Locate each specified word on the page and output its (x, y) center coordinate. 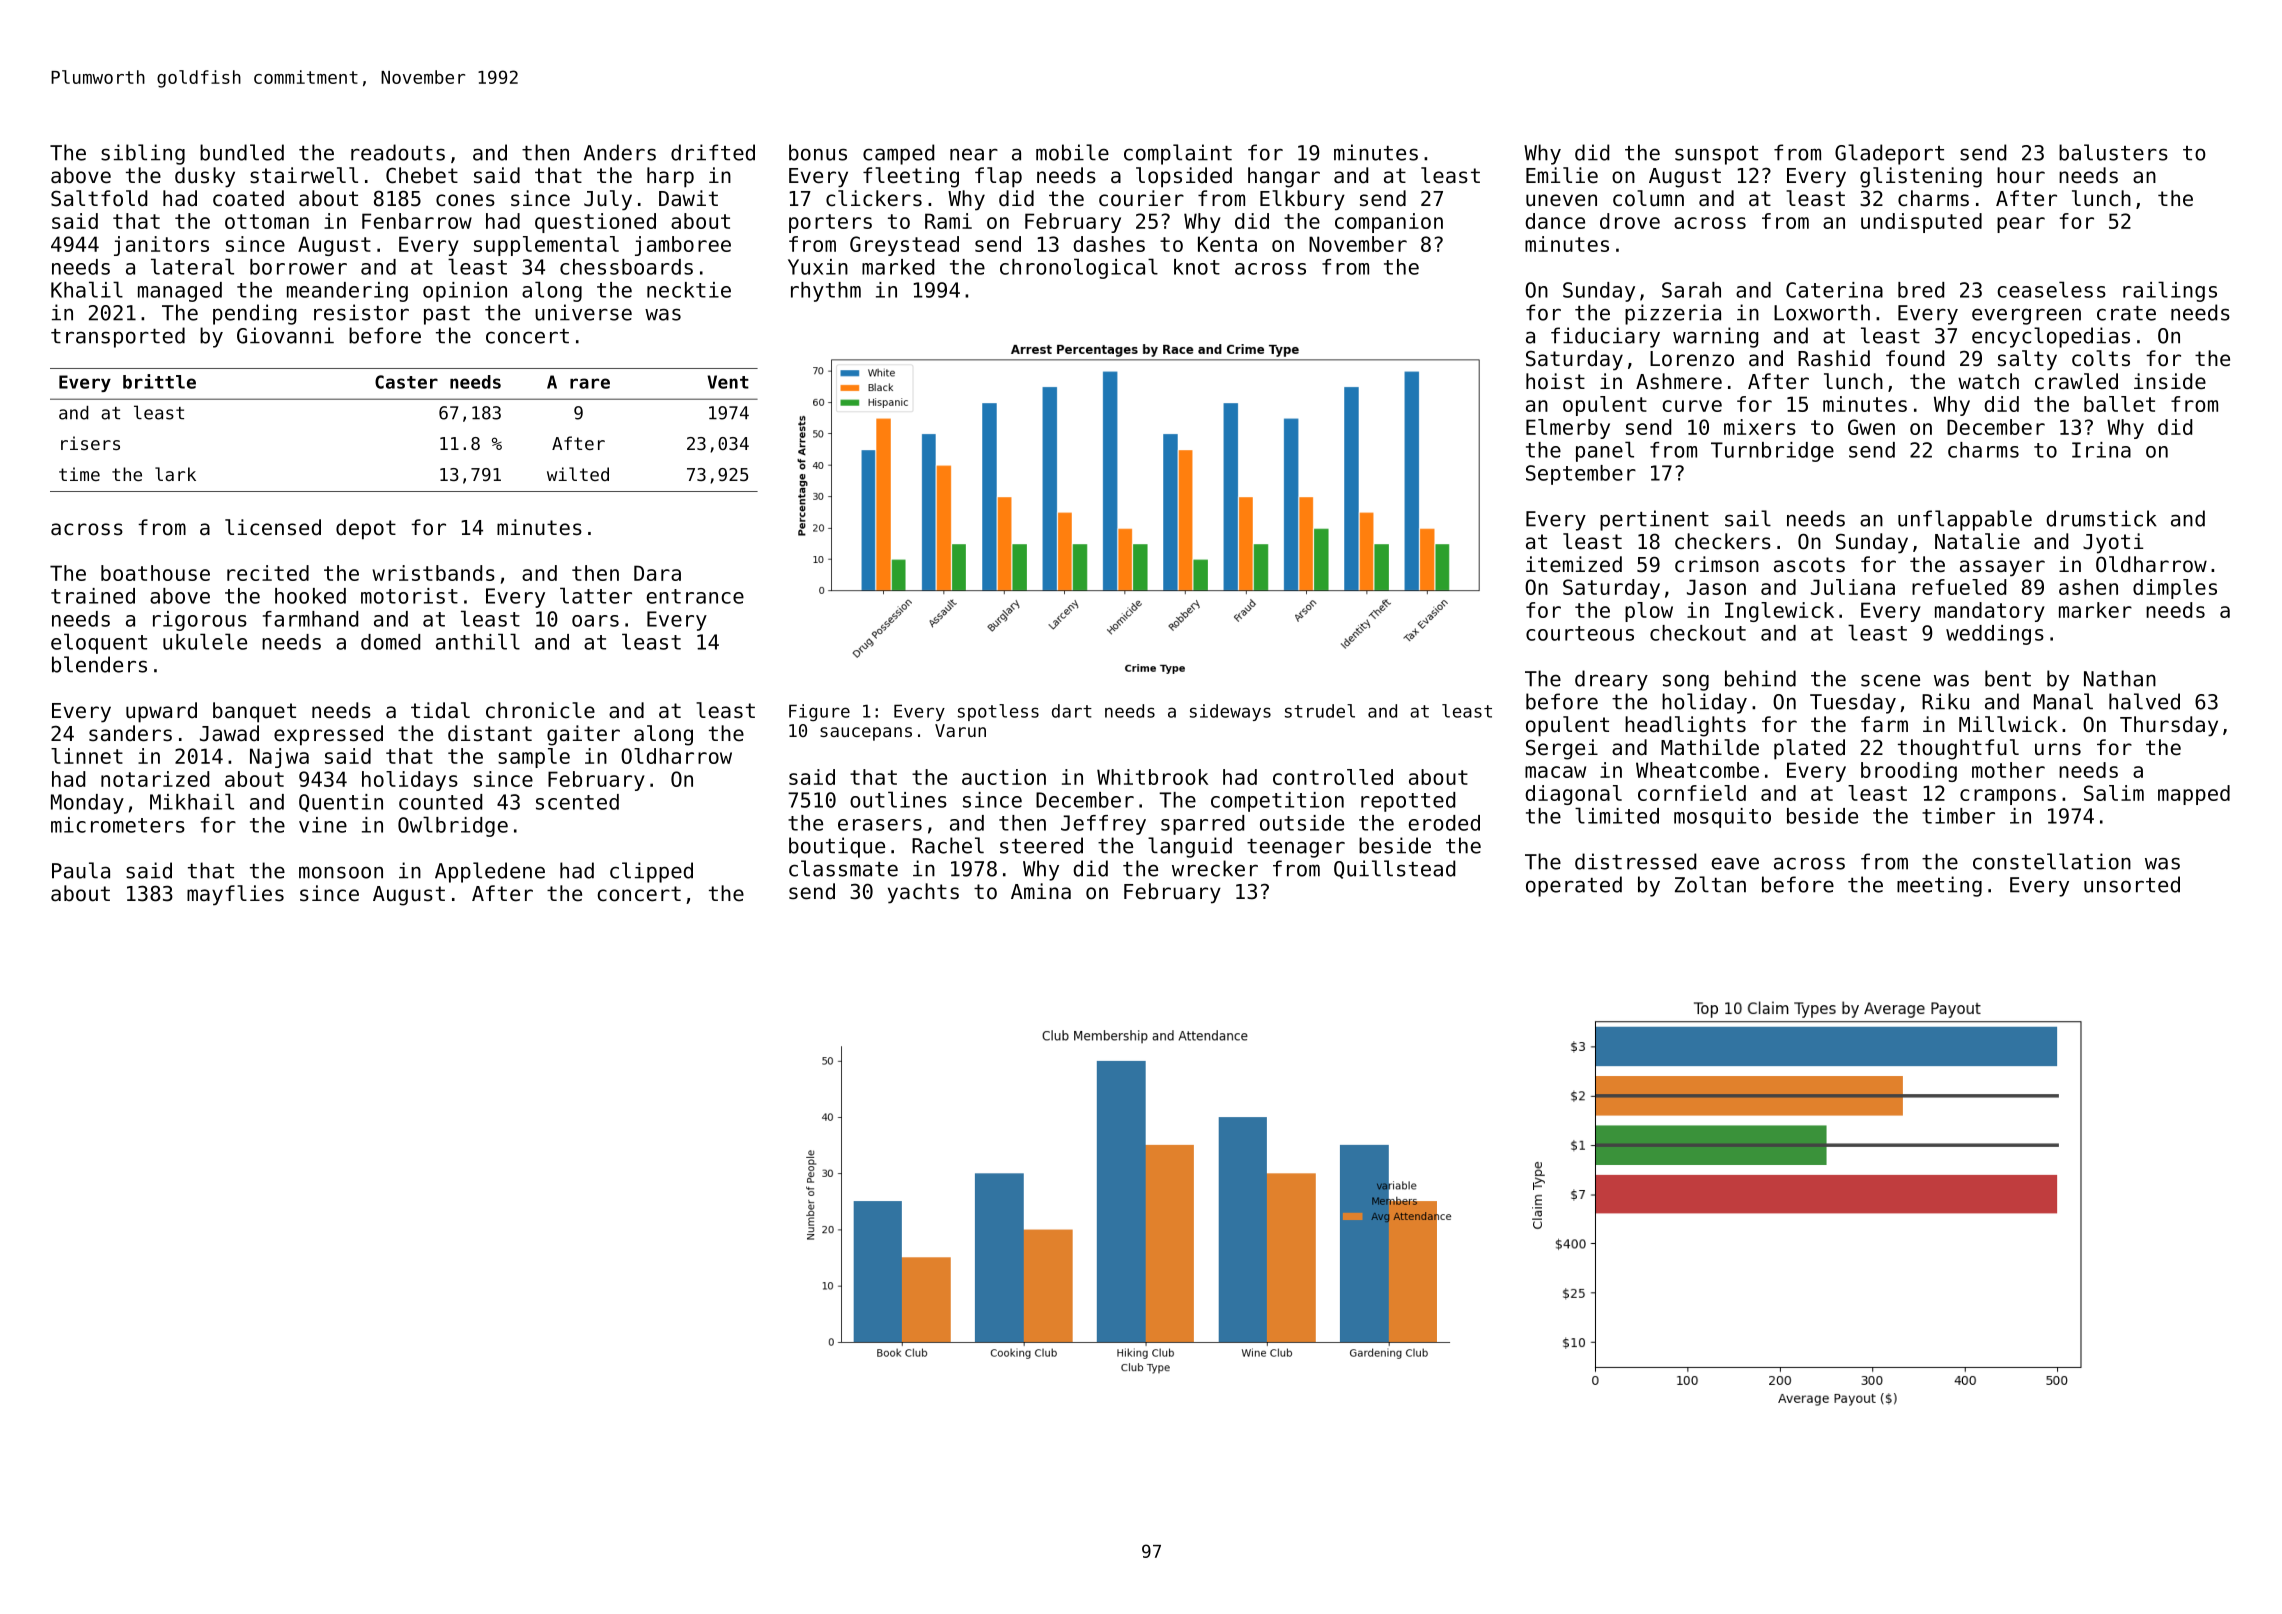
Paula (81, 870)
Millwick (2008, 724)
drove (1630, 221)
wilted (578, 474)
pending (254, 314)
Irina (2101, 450)
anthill (478, 641)
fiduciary (1605, 337)
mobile (1072, 152)
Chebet (422, 175)
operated (1574, 886)
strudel (1320, 711)
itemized (1574, 564)
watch (1988, 381)
